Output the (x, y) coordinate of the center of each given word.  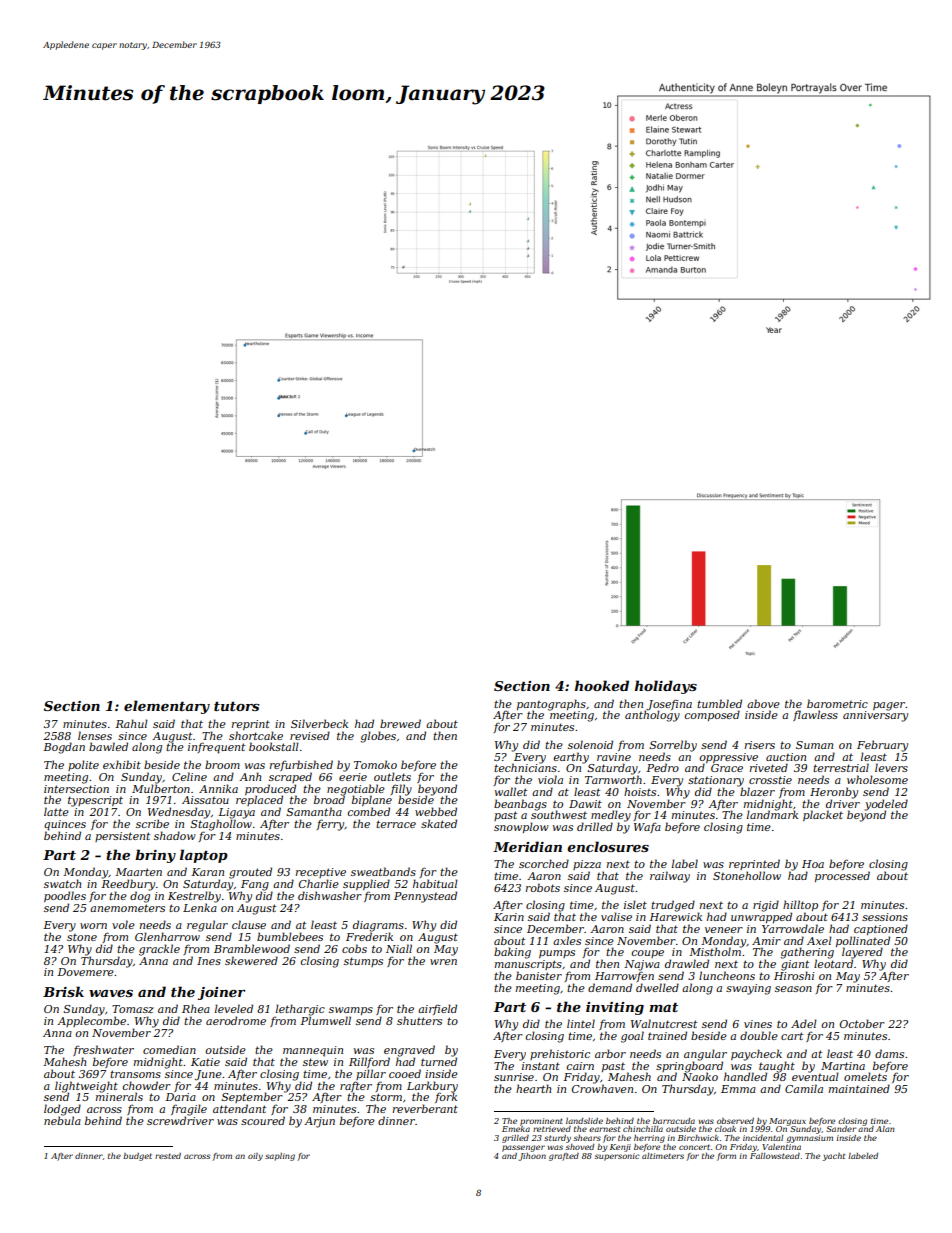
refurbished (301, 765)
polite (83, 765)
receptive (321, 873)
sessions (885, 917)
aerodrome (236, 1020)
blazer (757, 791)
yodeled (886, 805)
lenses (95, 735)
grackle (159, 950)
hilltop (800, 905)
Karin (509, 917)
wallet (511, 791)
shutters (419, 1020)
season (793, 989)
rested (168, 1156)
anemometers (127, 908)
